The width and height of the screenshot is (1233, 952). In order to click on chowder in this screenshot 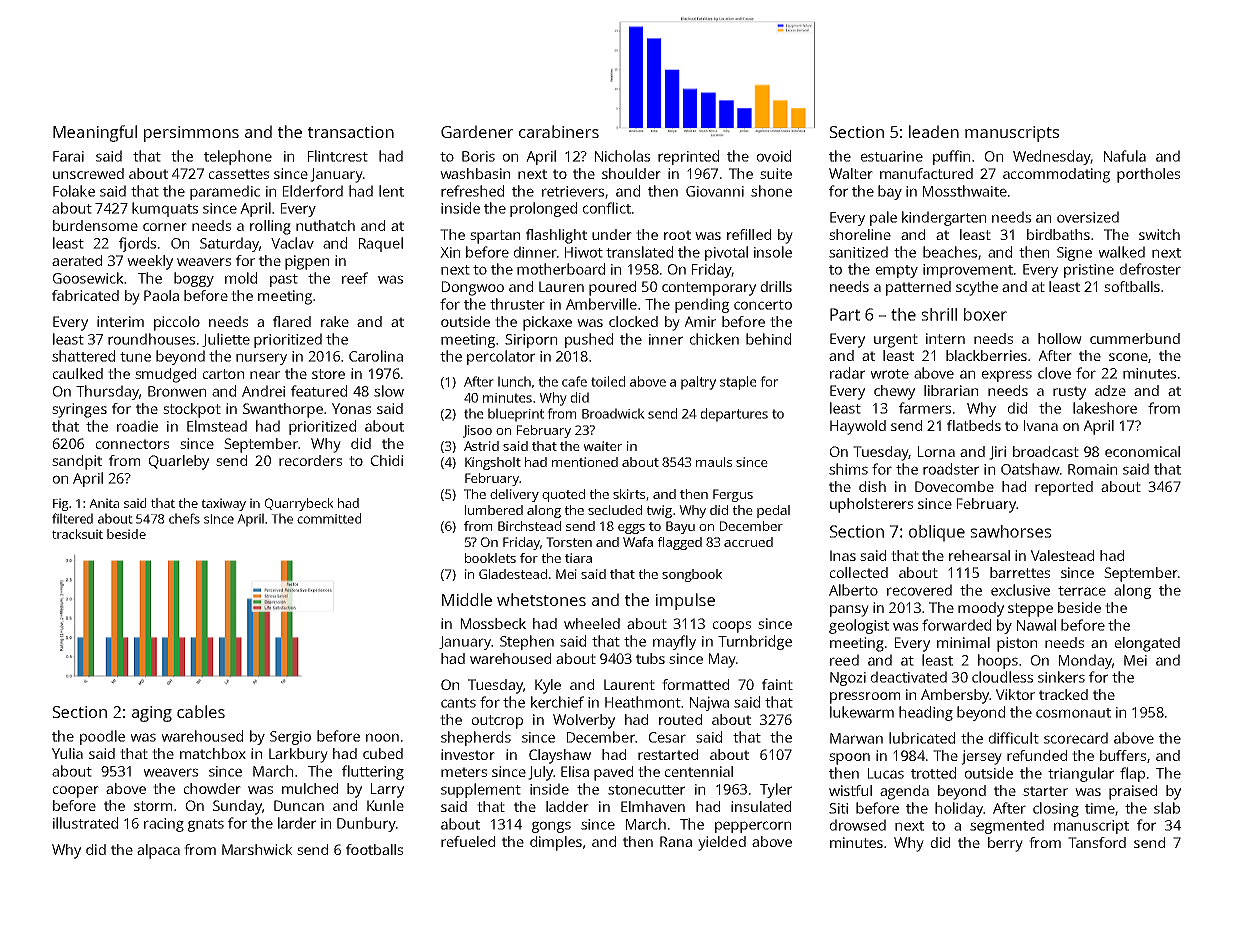, I will do `click(212, 788)`.
